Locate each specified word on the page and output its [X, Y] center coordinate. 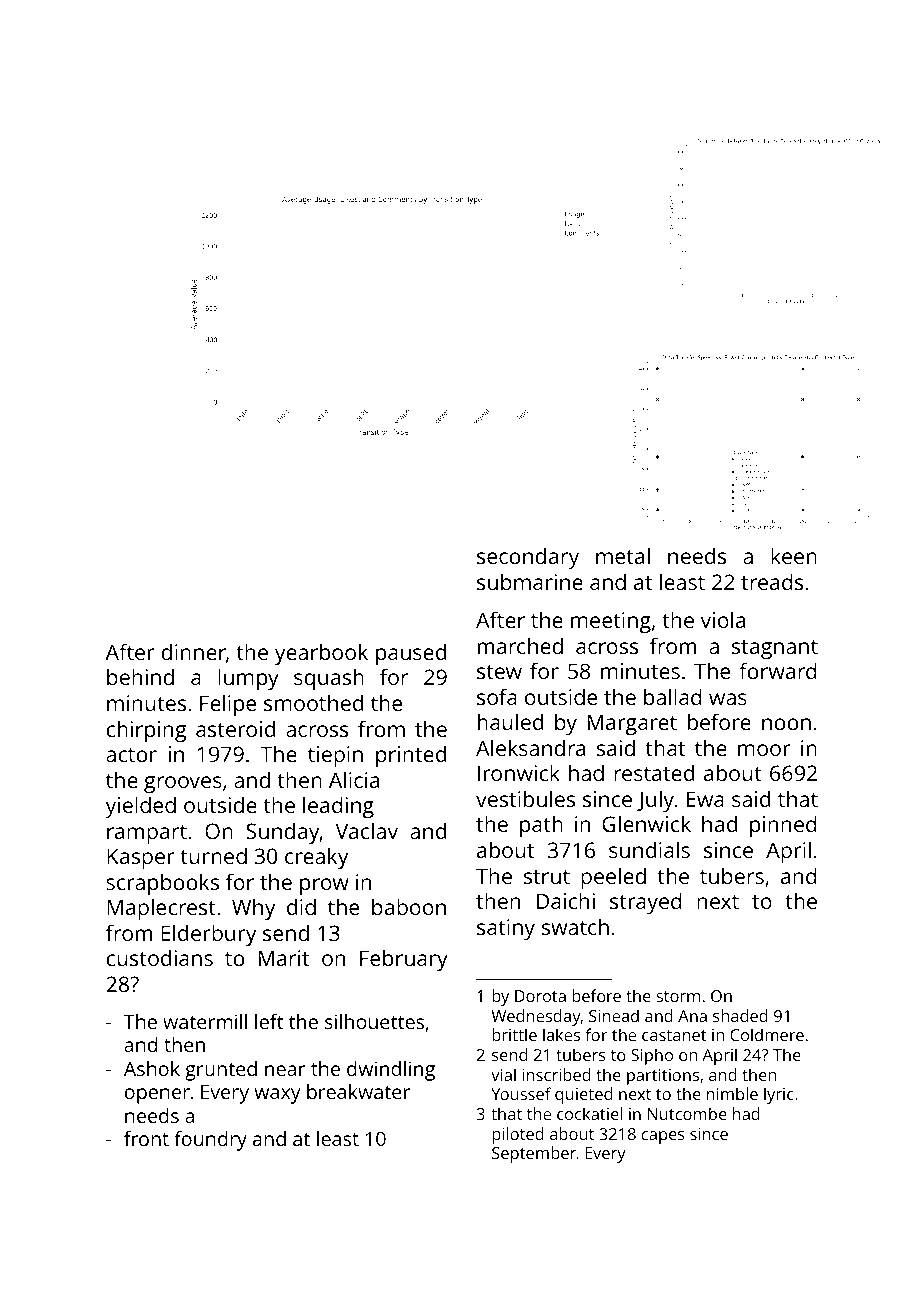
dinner [193, 651]
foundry [210, 1141]
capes [663, 1137]
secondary [528, 558]
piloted [518, 1135]
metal [623, 555]
